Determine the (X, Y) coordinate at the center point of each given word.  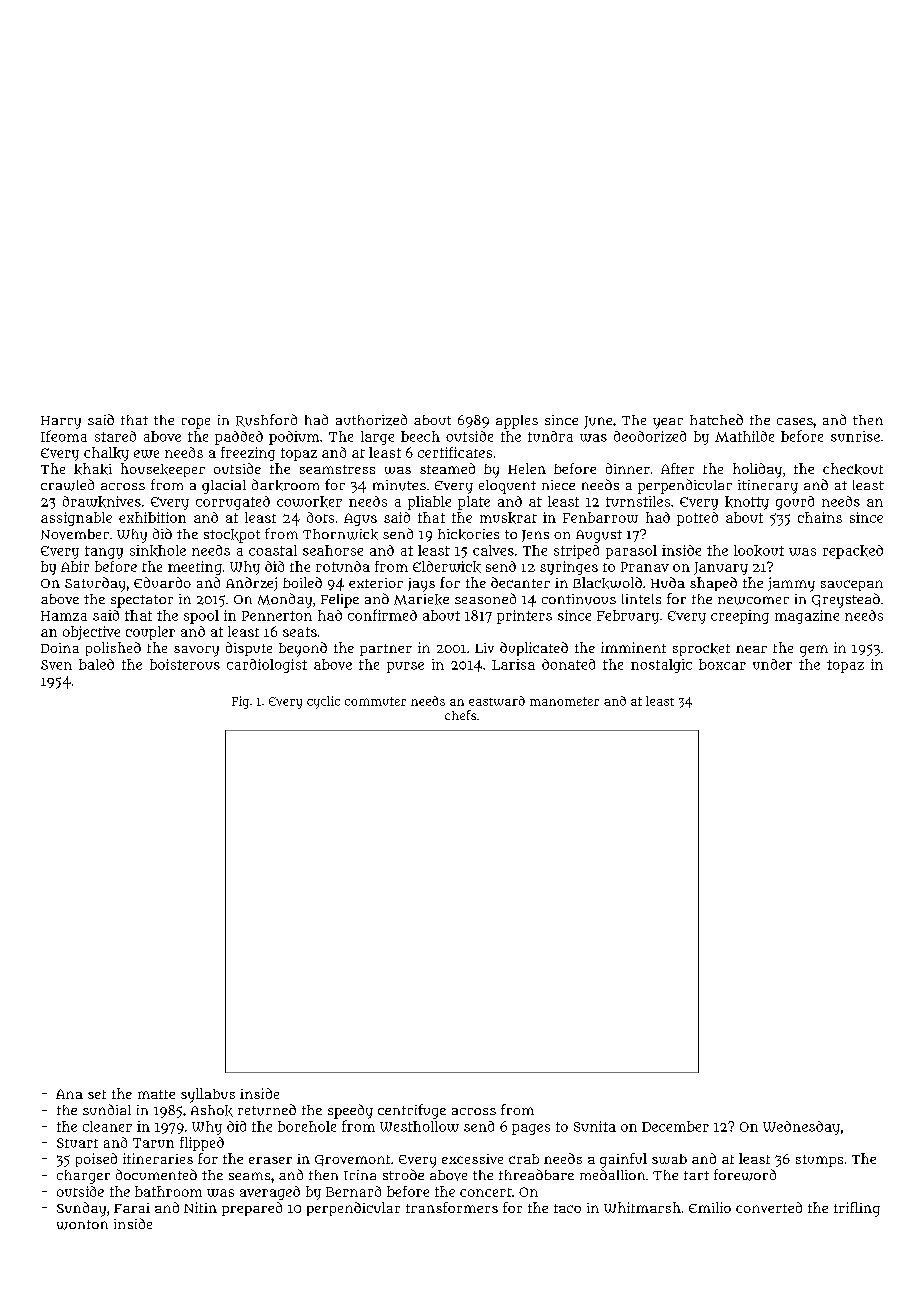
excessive (472, 1159)
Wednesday (801, 1128)
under (772, 664)
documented (156, 1174)
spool (201, 617)
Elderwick (447, 567)
